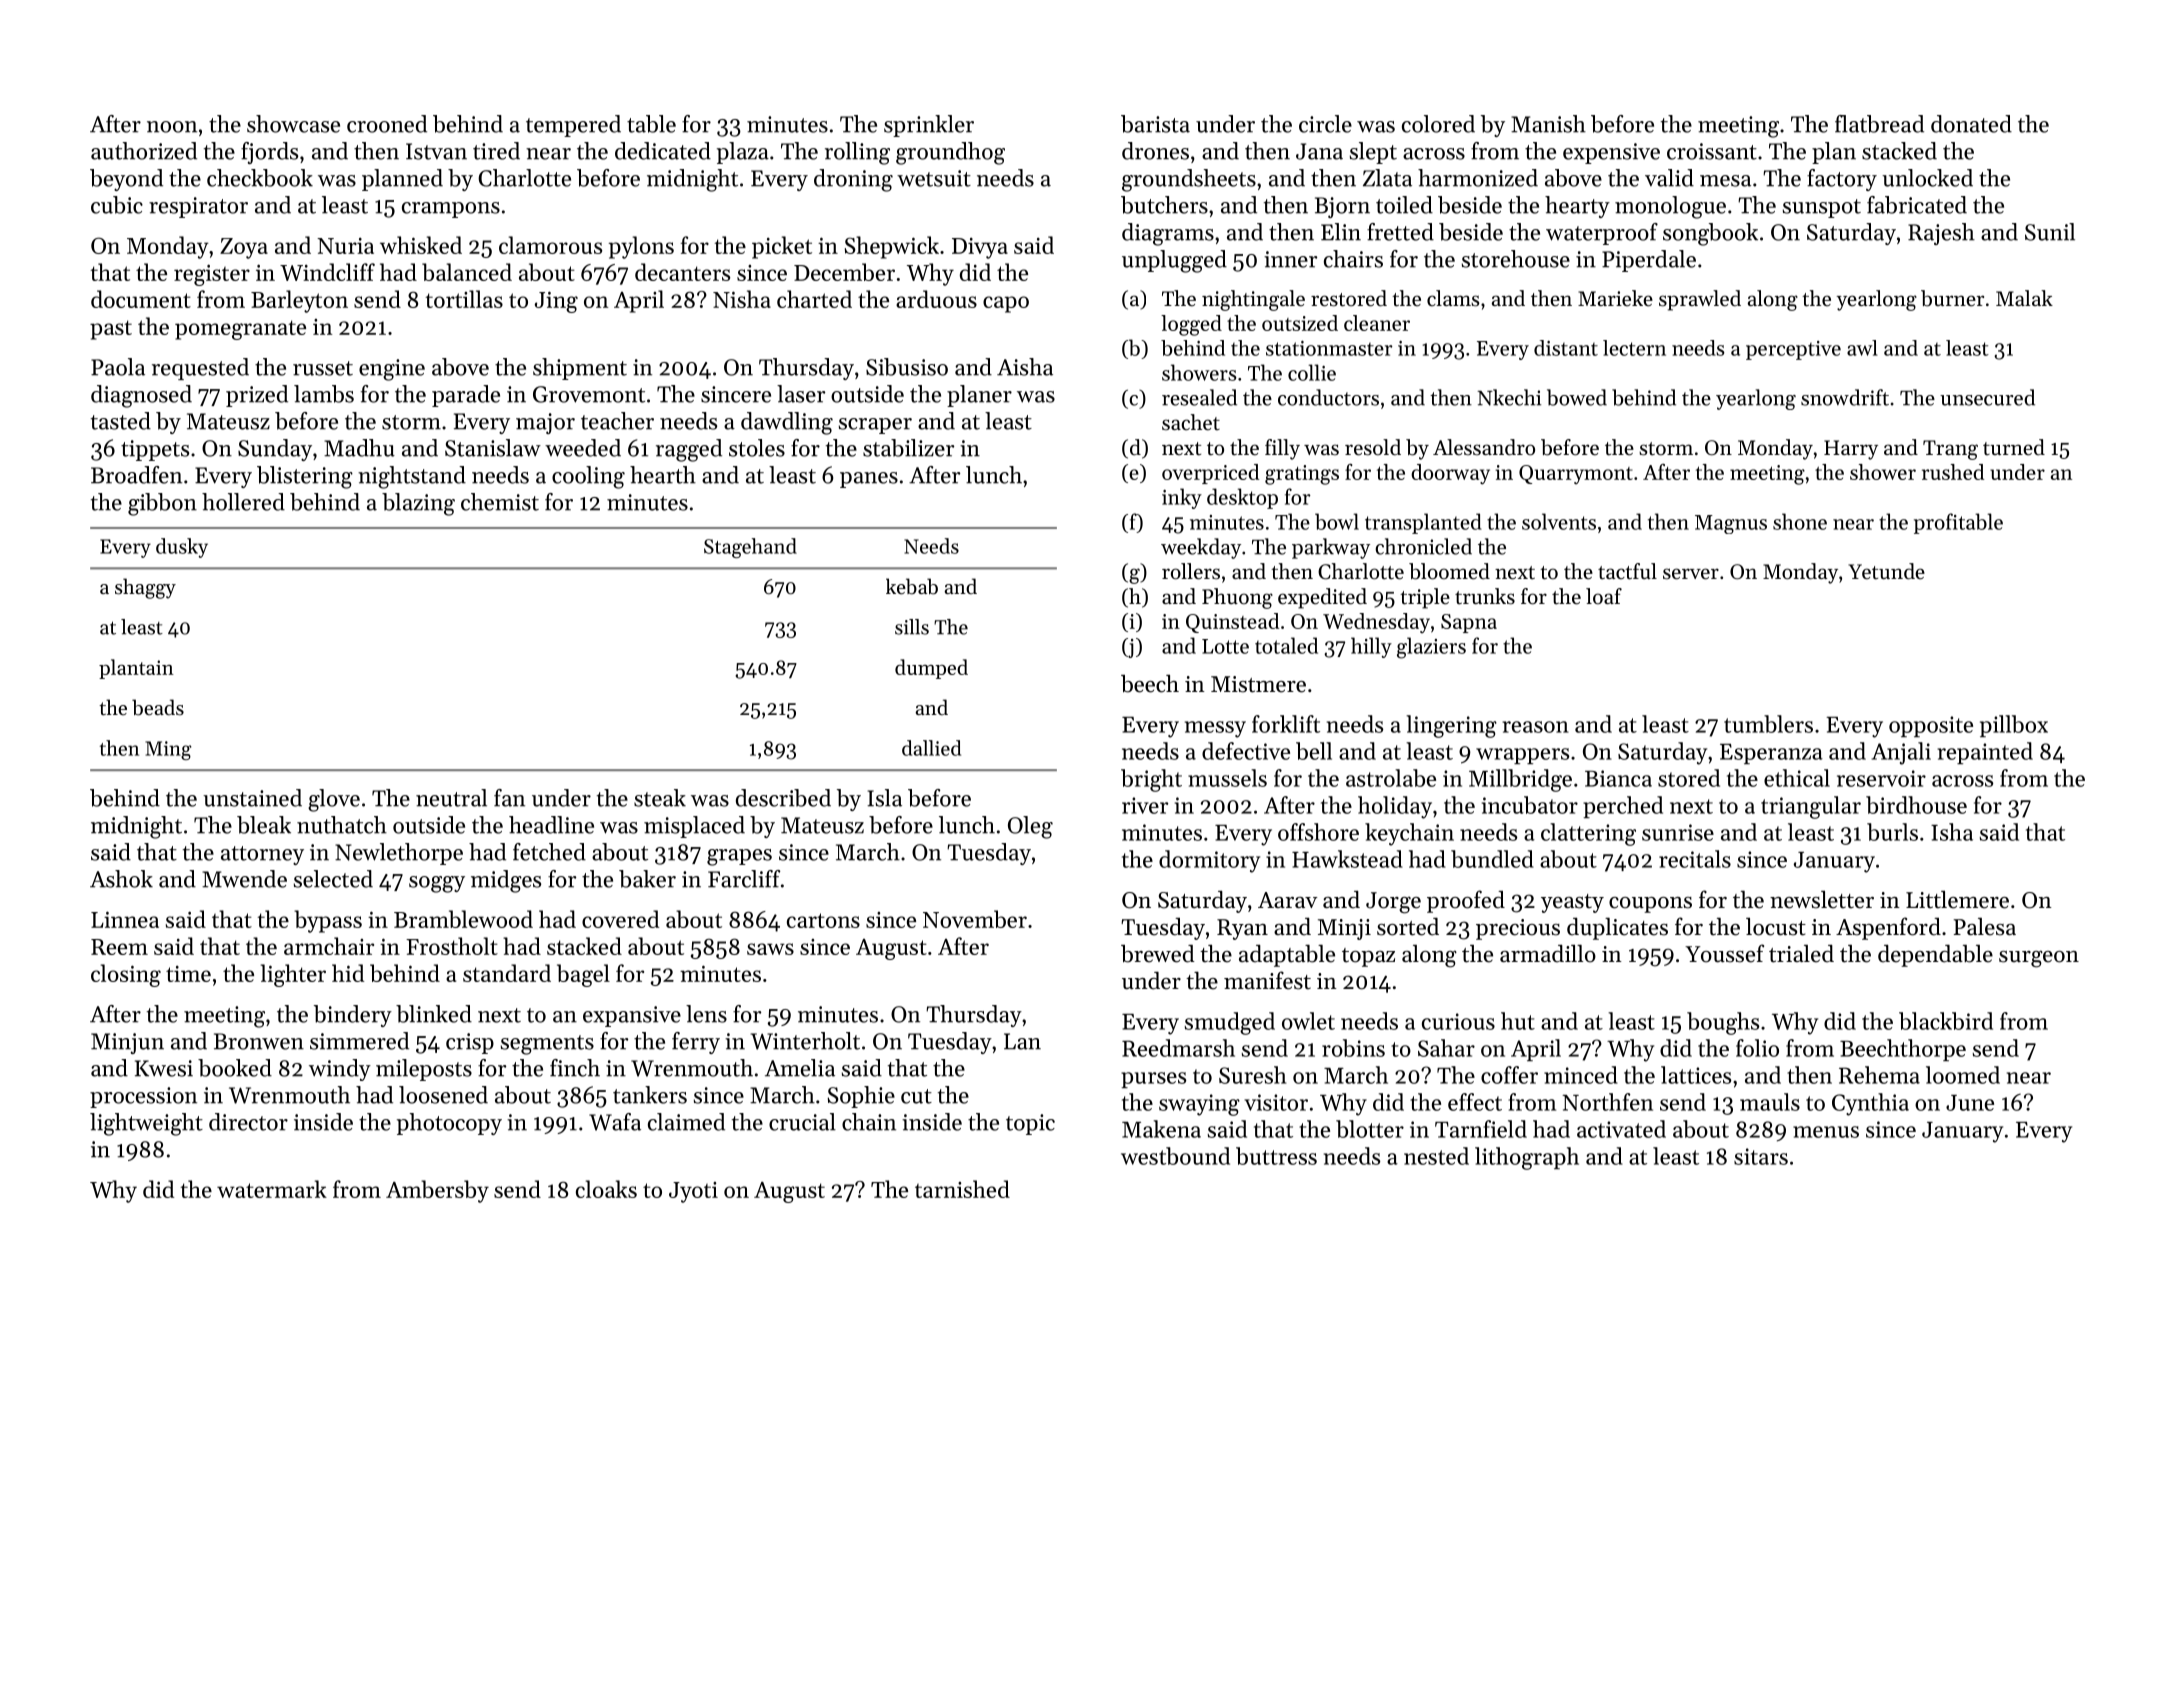 Image resolution: width=2178 pixels, height=1683 pixels. What do you see at coordinates (264, 825) in the page?
I see `bleak` at bounding box center [264, 825].
